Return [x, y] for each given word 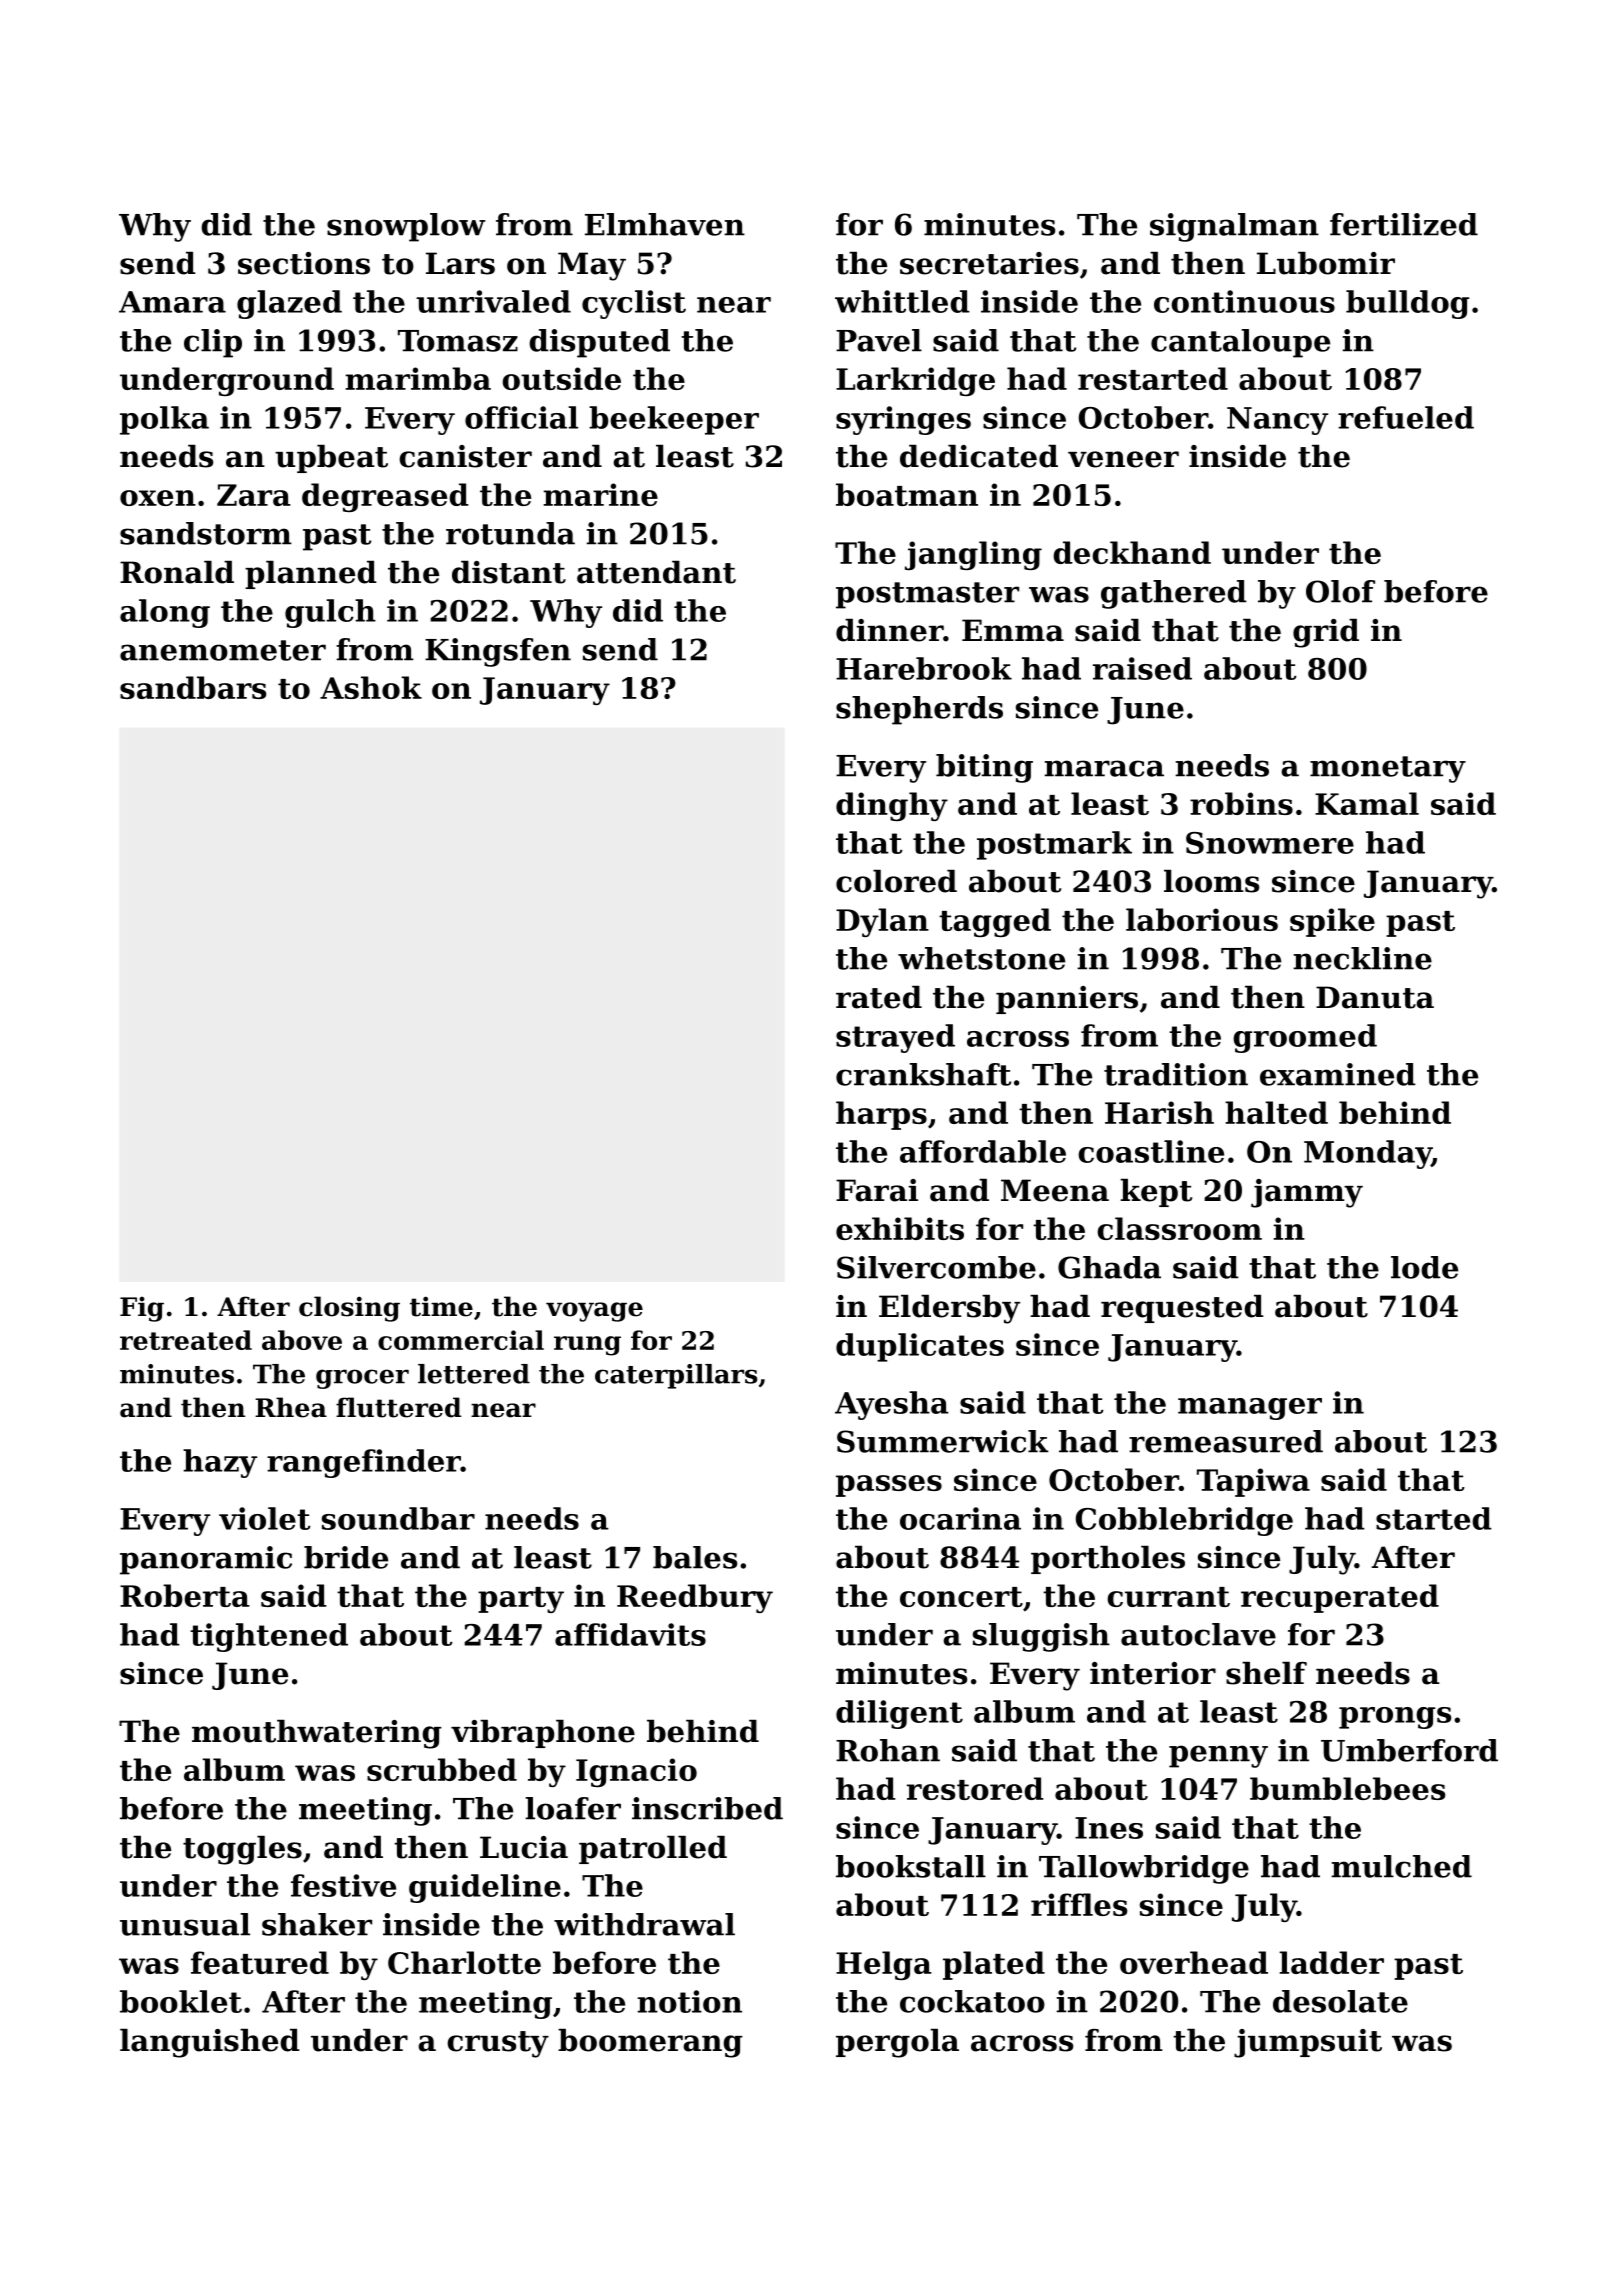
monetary [1388, 769]
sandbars [193, 687]
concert [961, 1597]
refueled [1406, 417]
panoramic [206, 1560]
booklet [181, 2001]
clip [213, 343]
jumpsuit [1308, 2043]
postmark [1054, 845]
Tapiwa [1253, 1482]
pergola [897, 2043]
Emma [1013, 630]
